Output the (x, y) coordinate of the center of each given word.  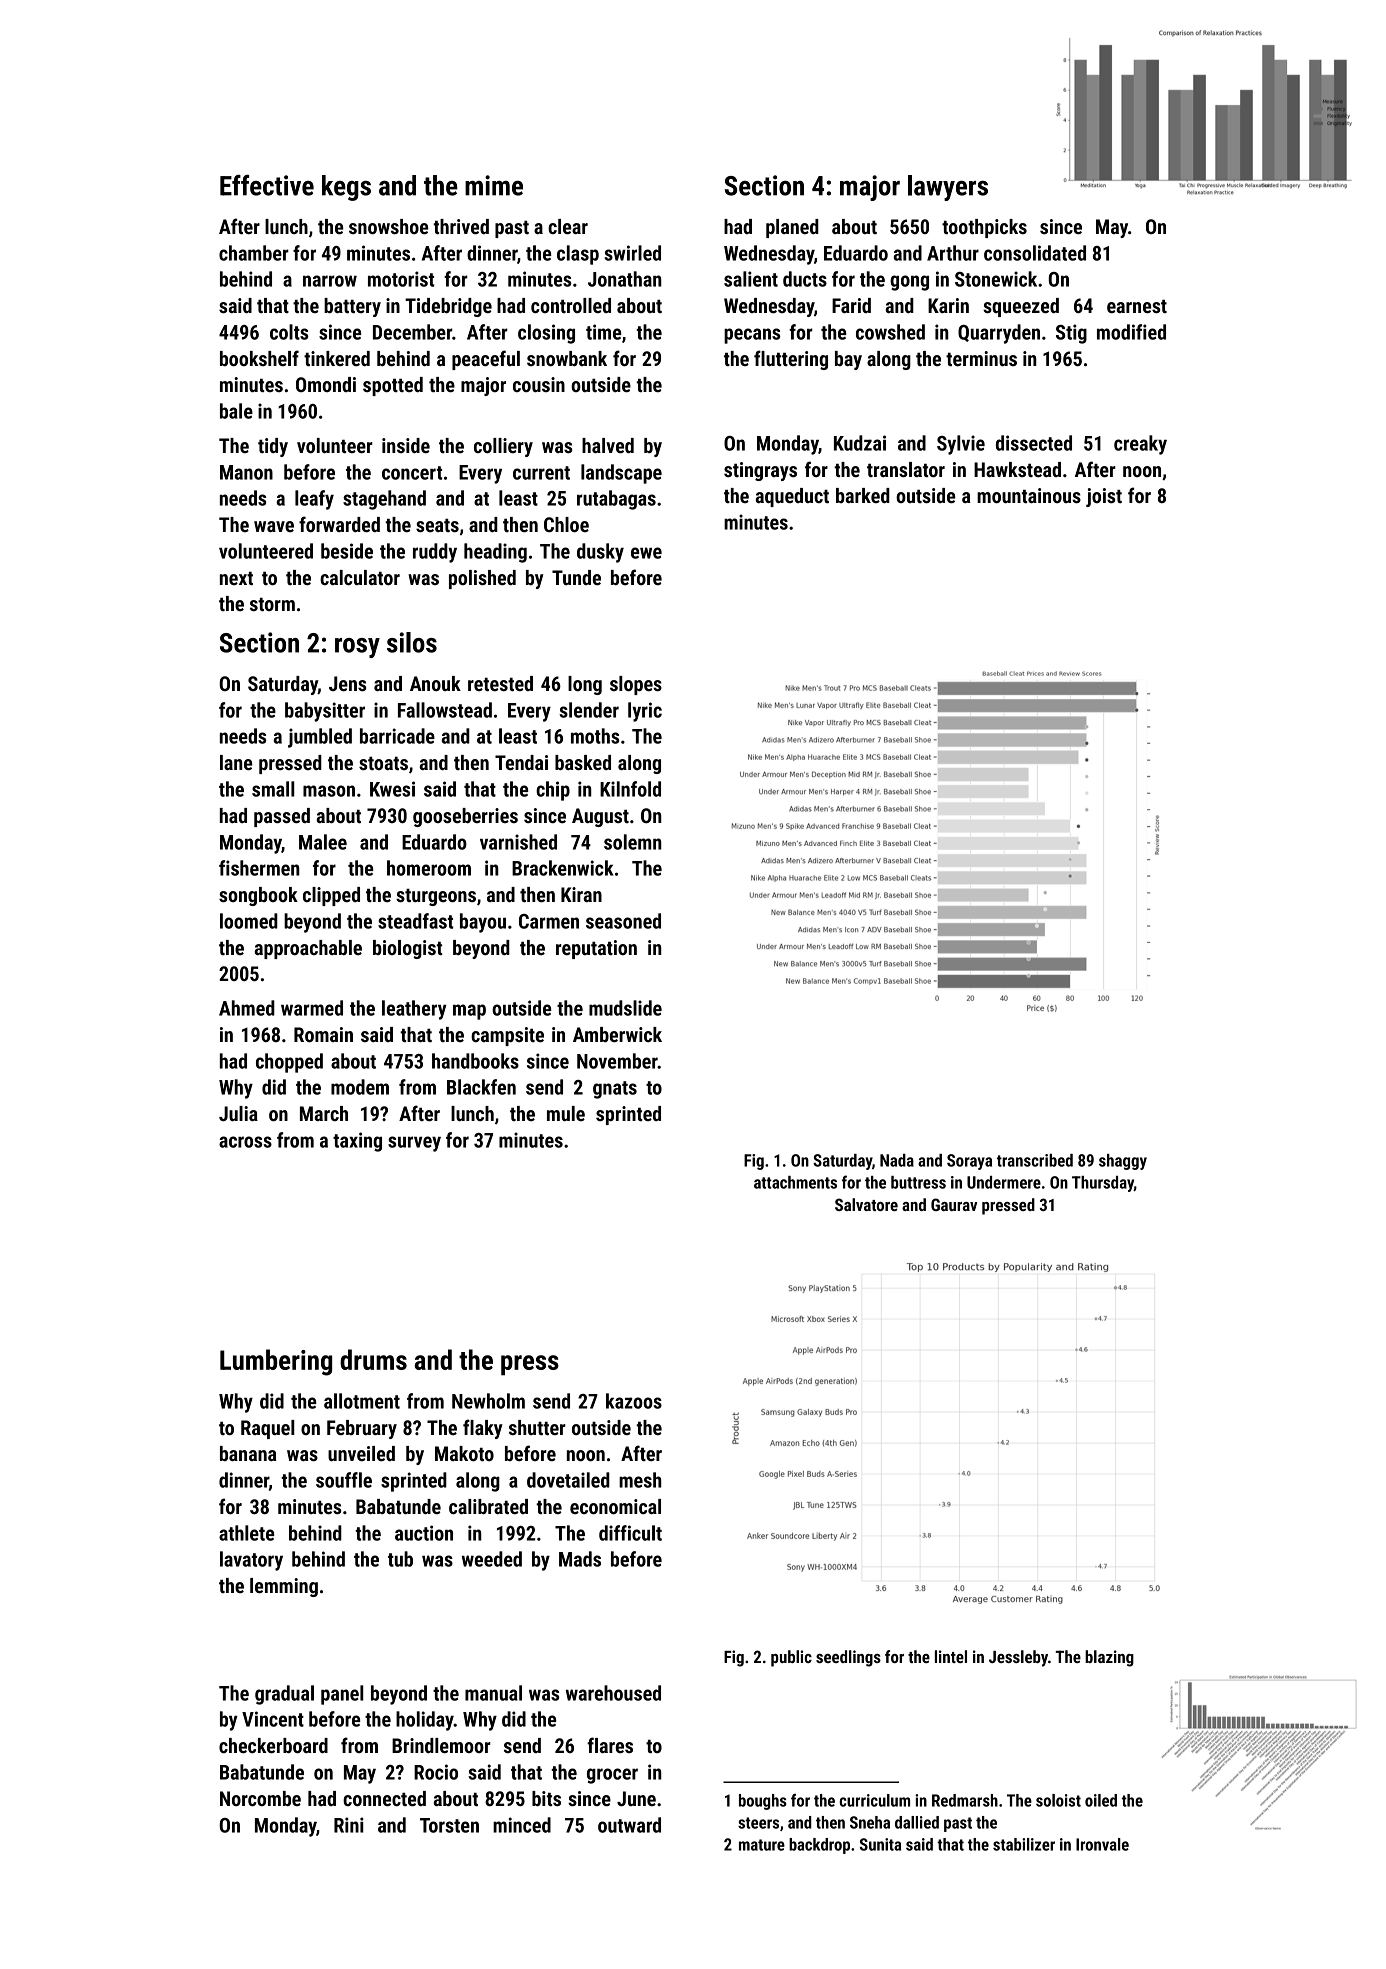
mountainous (1029, 495)
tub (400, 1559)
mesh (640, 1480)
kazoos (634, 1401)
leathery (414, 1010)
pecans (752, 336)
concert (412, 473)
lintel (951, 1656)
